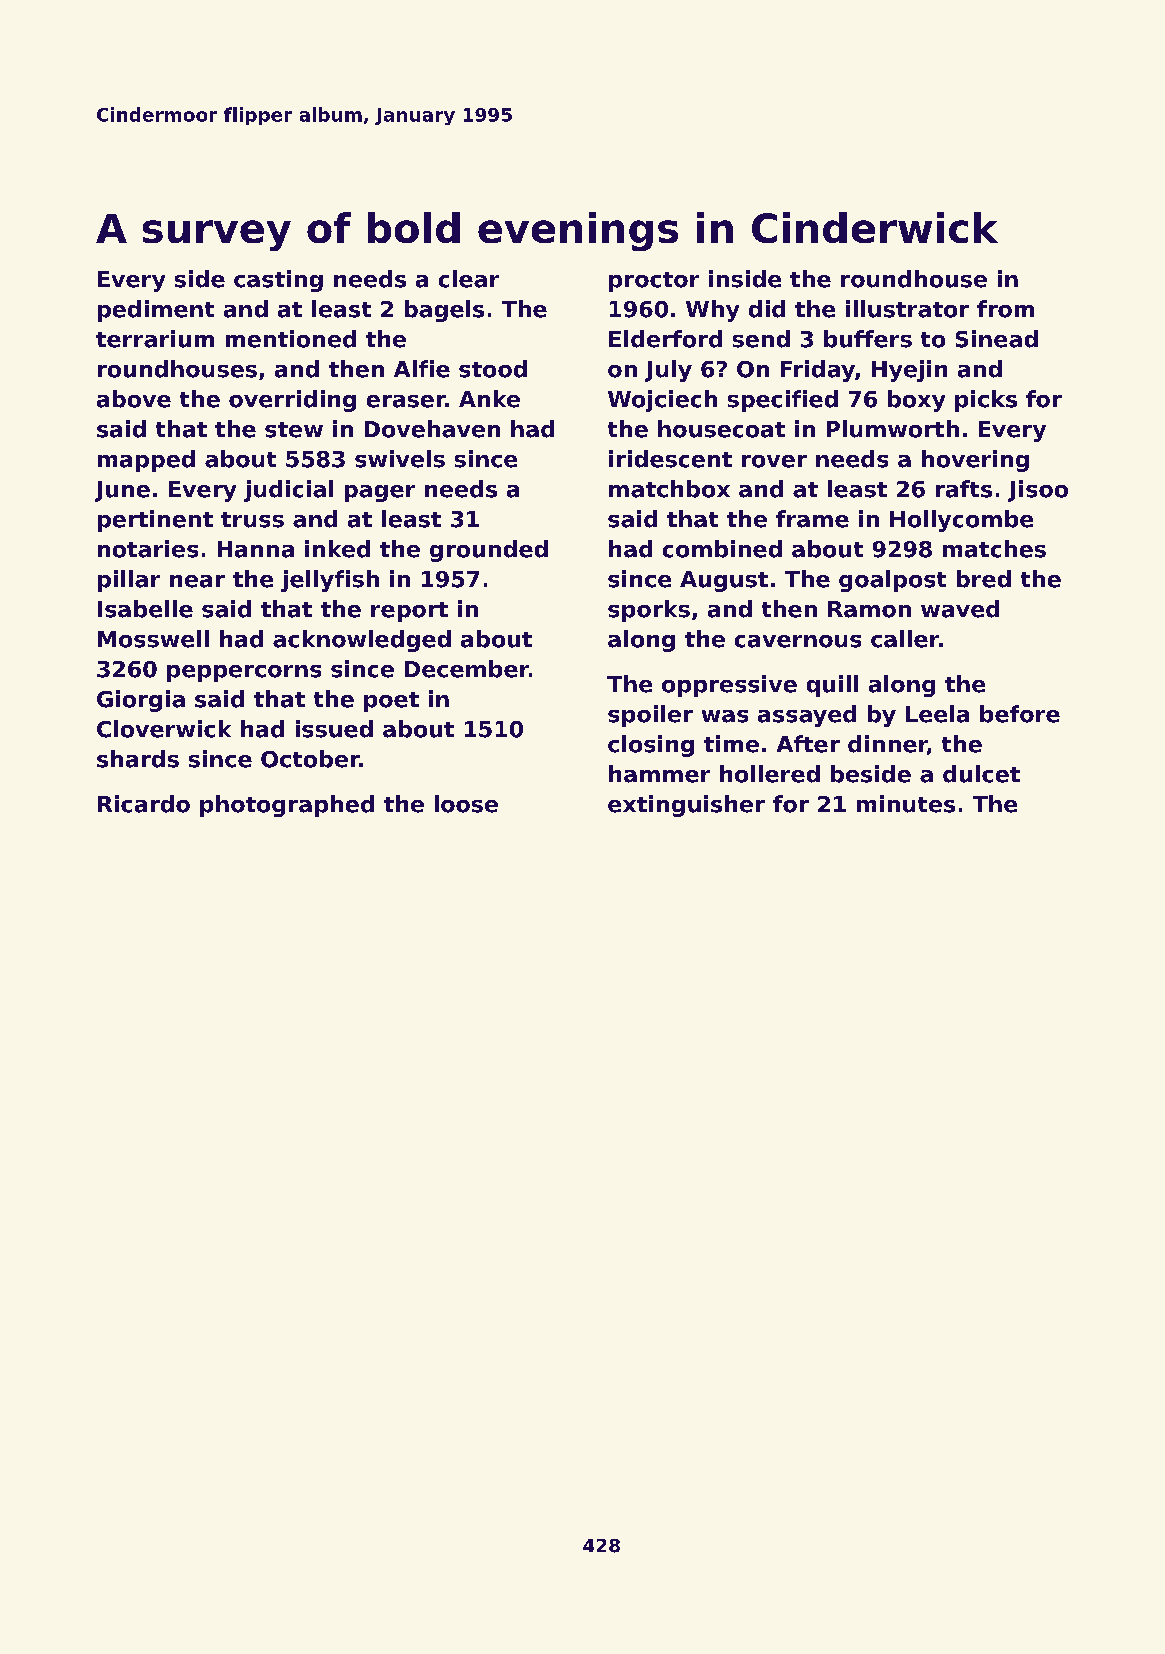 The height and width of the screenshot is (1654, 1165). What do you see at coordinates (197, 581) in the screenshot?
I see `near` at bounding box center [197, 581].
